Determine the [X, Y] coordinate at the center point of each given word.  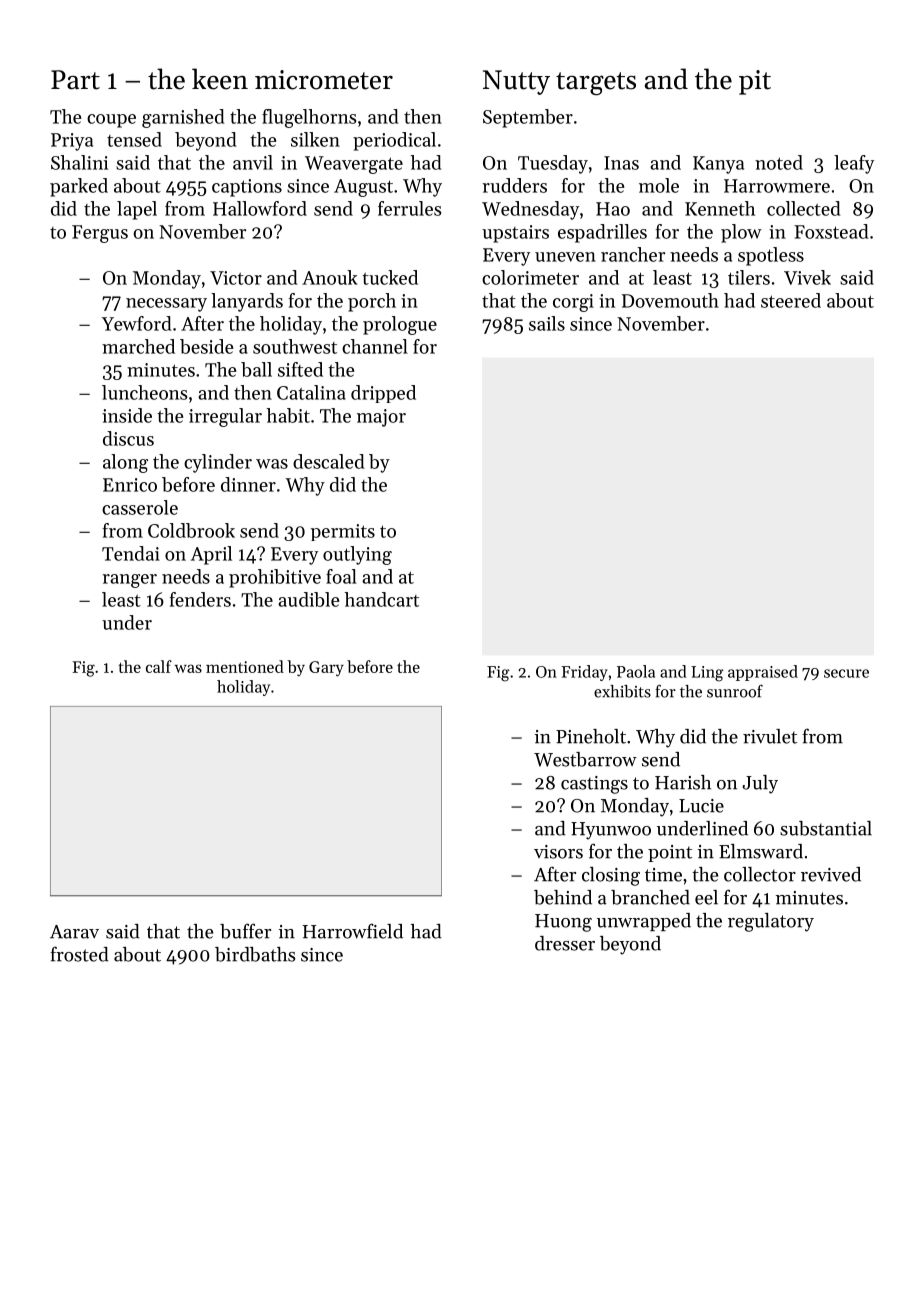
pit [755, 82]
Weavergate [354, 165]
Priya [72, 142]
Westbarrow [585, 759]
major [381, 418]
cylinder [218, 463]
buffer [245, 931]
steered [791, 300]
